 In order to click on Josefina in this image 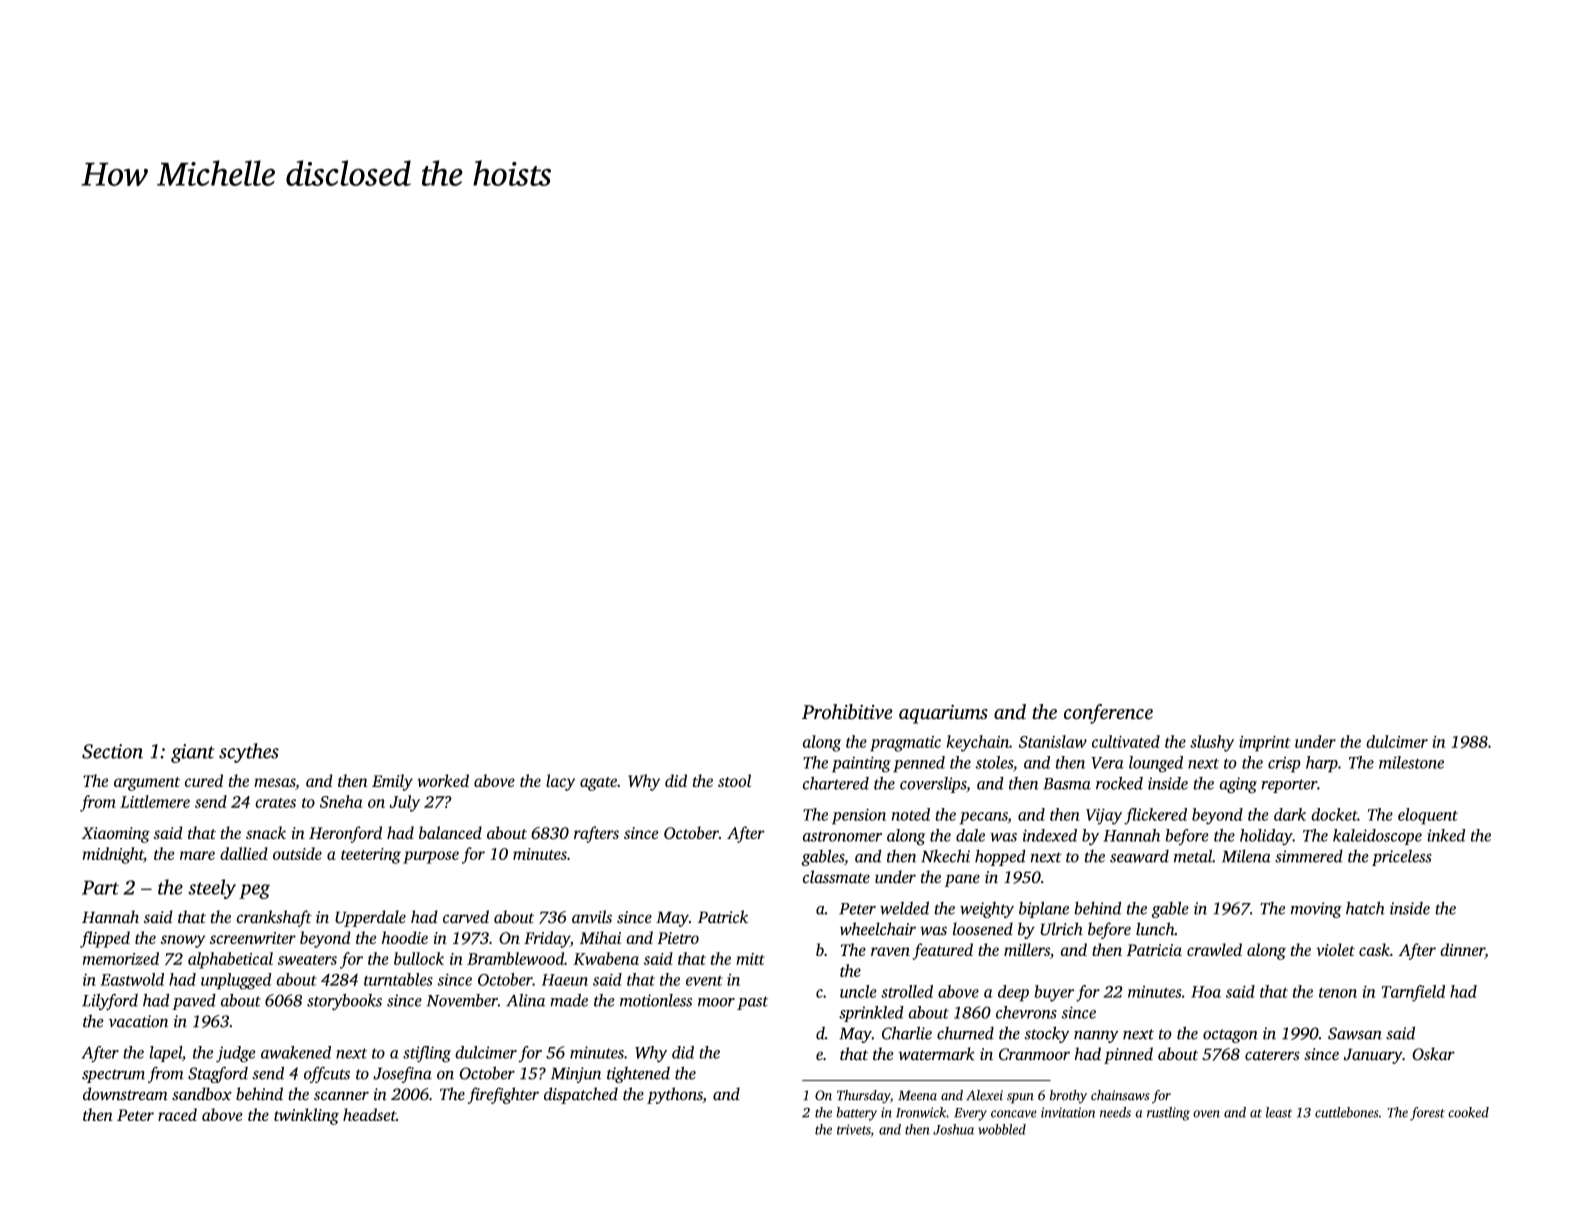, I will do `click(402, 1074)`.
